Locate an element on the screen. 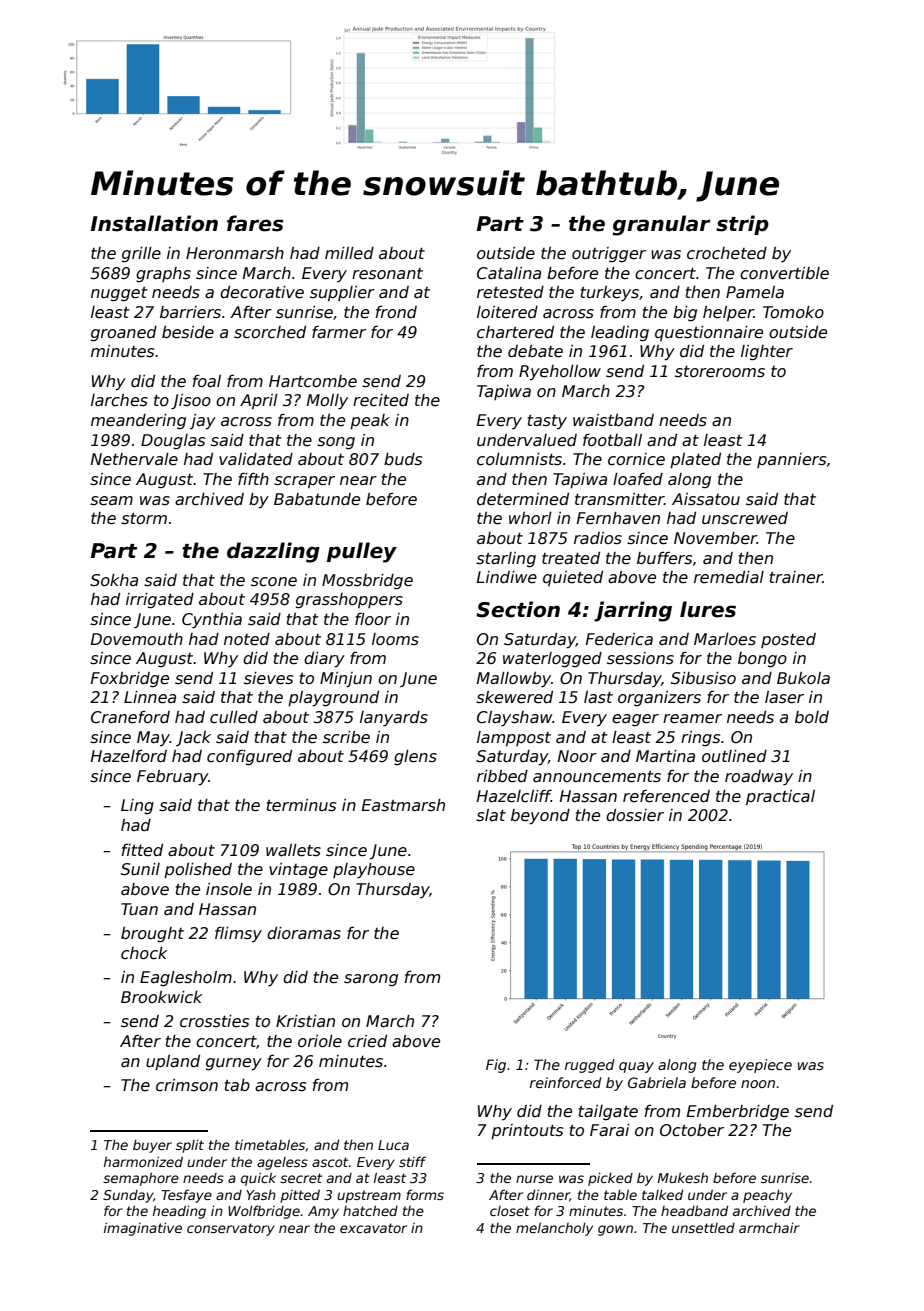  Pamela is located at coordinates (755, 292).
